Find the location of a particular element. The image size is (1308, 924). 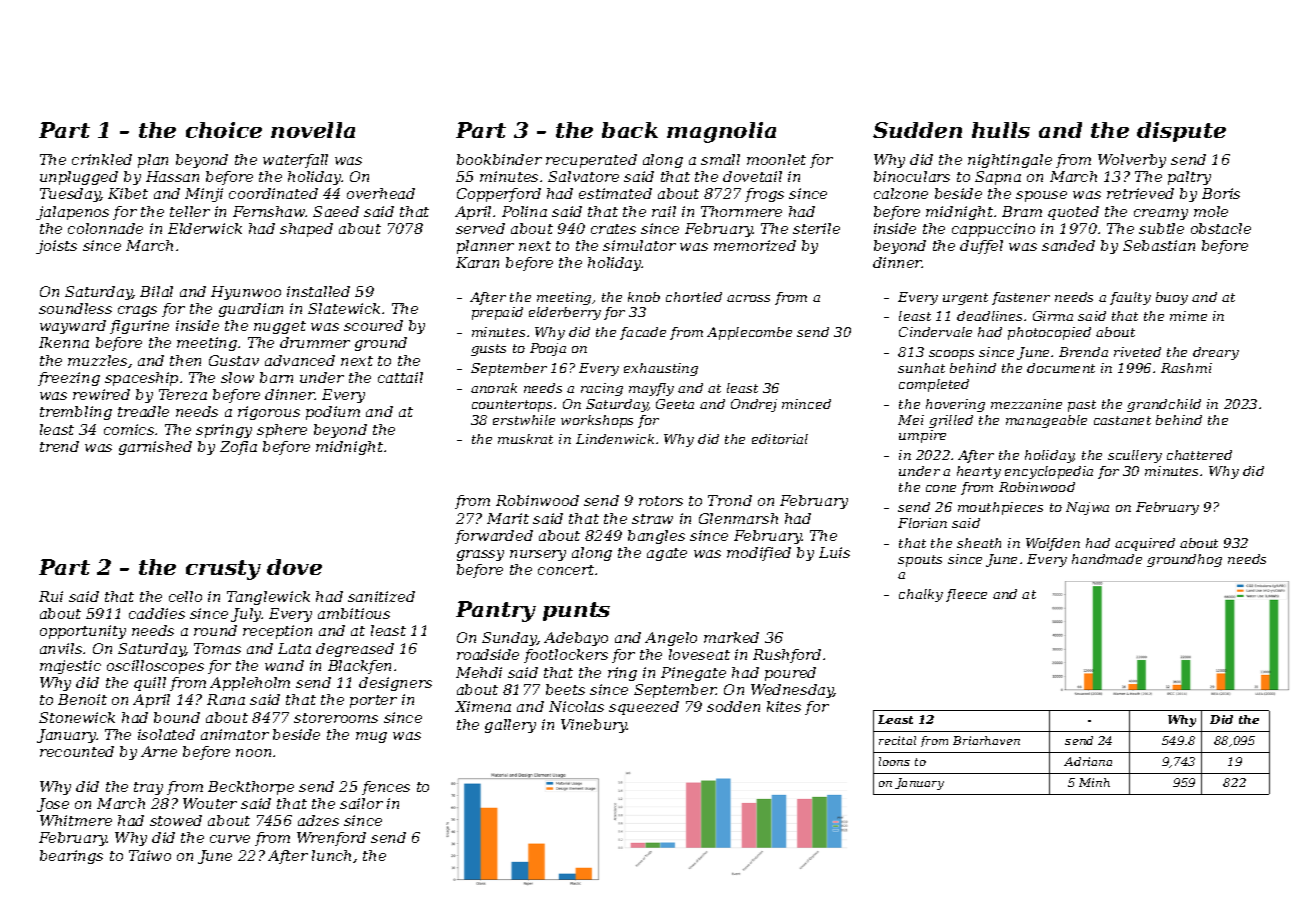

crinkled is located at coordinates (102, 159).
